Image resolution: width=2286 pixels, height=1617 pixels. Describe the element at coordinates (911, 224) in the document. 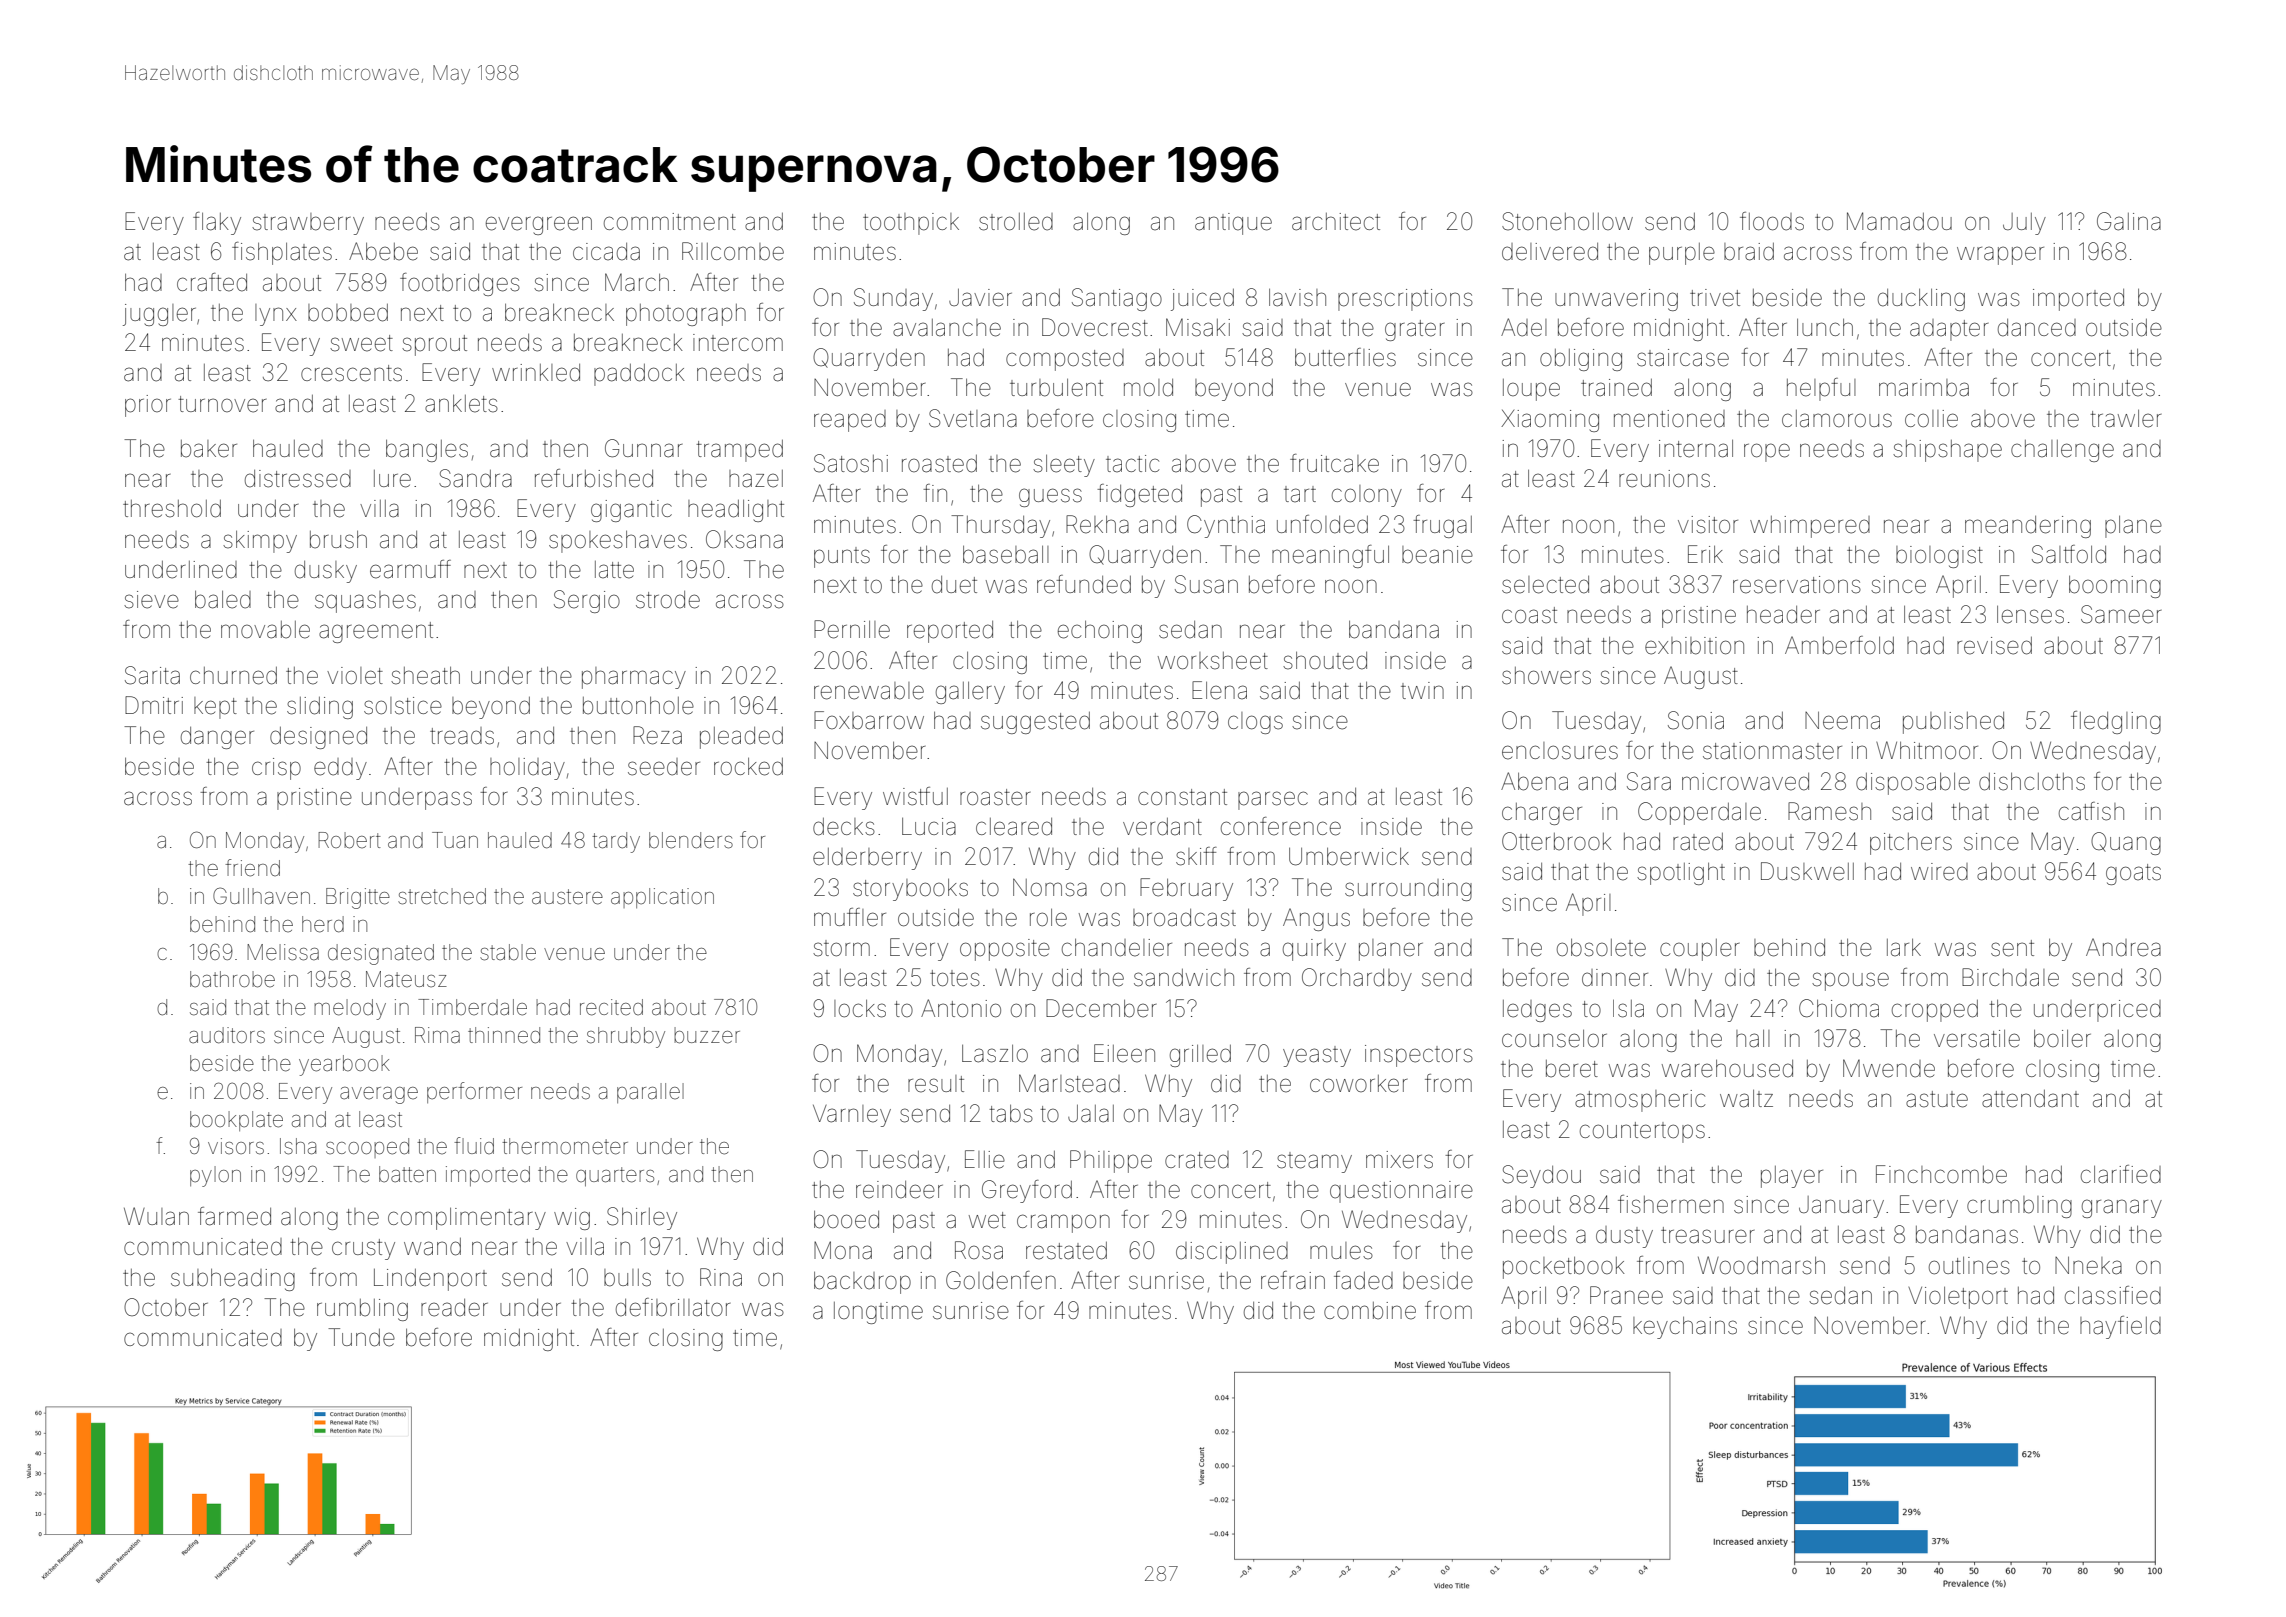

I see `toothpick` at that location.
